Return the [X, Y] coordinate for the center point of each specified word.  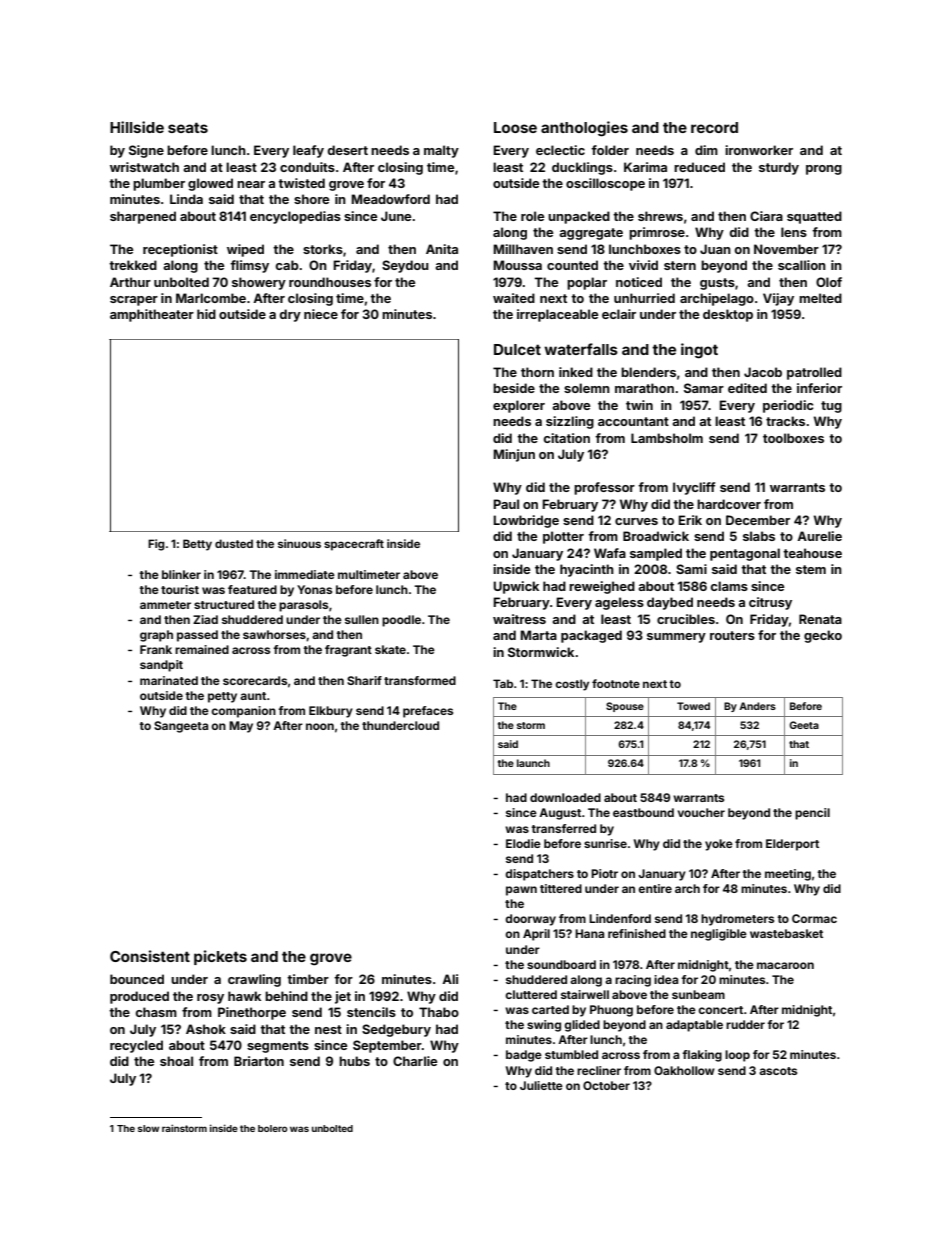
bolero [273, 1128]
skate [390, 649]
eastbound [643, 812]
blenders [648, 372]
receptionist [180, 250]
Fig [156, 545]
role [532, 216]
